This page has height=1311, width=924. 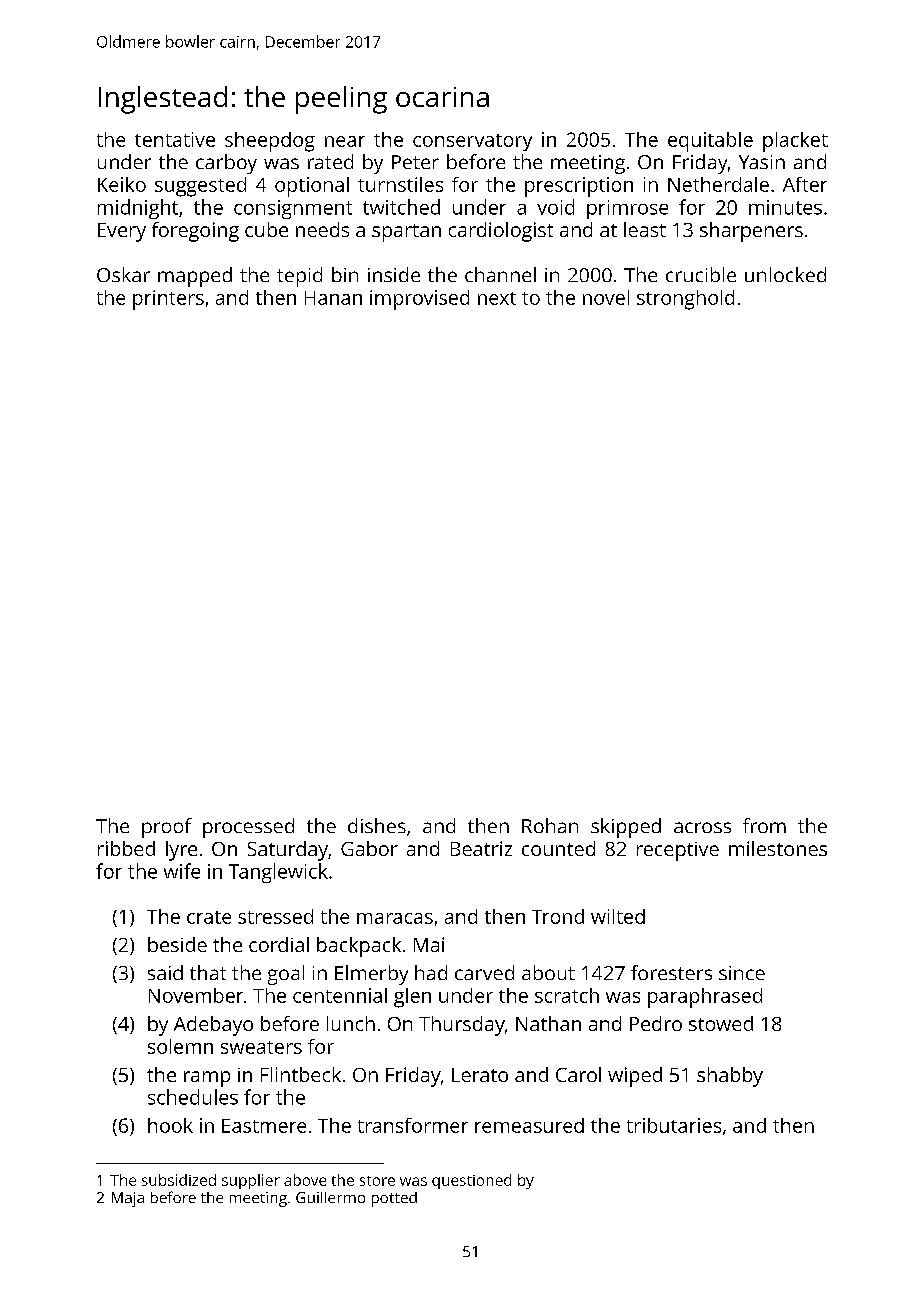 What do you see at coordinates (785, 274) in the page?
I see `unlocked` at bounding box center [785, 274].
